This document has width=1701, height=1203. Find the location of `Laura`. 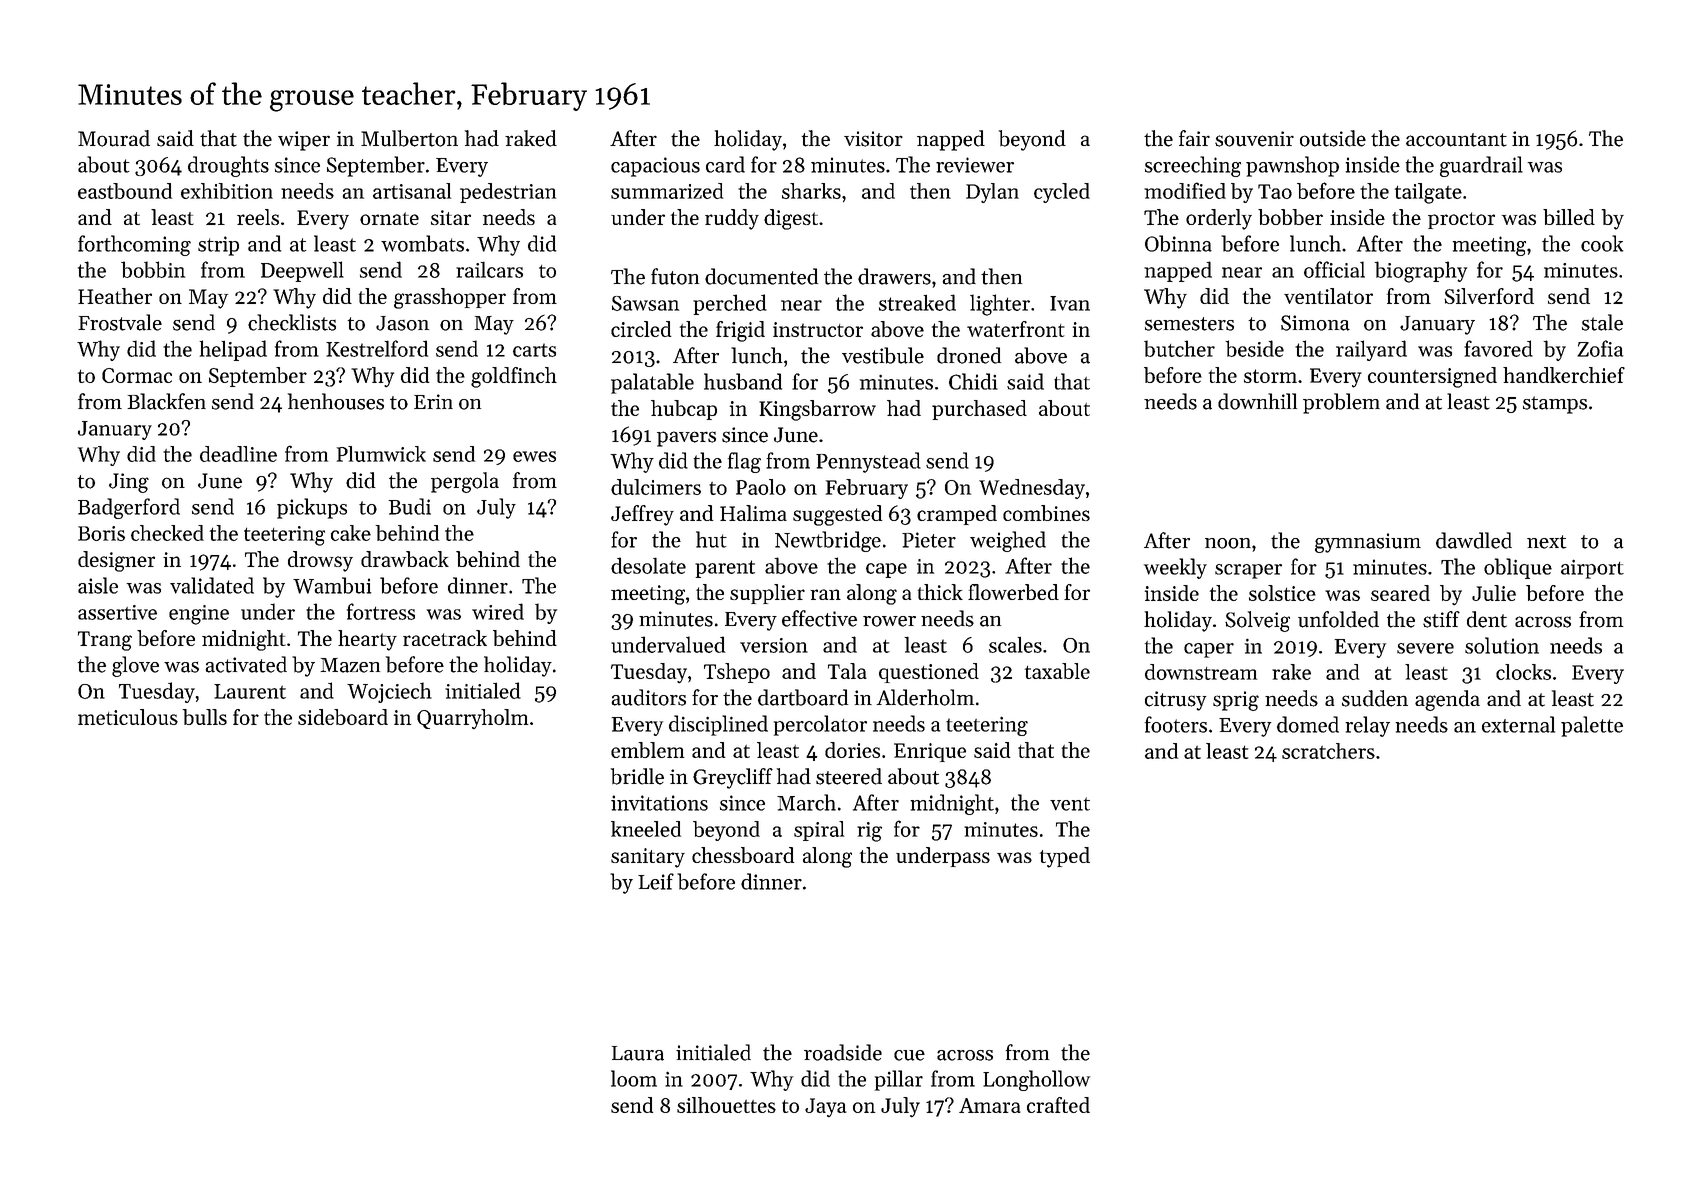

Laura is located at coordinates (638, 1053).
